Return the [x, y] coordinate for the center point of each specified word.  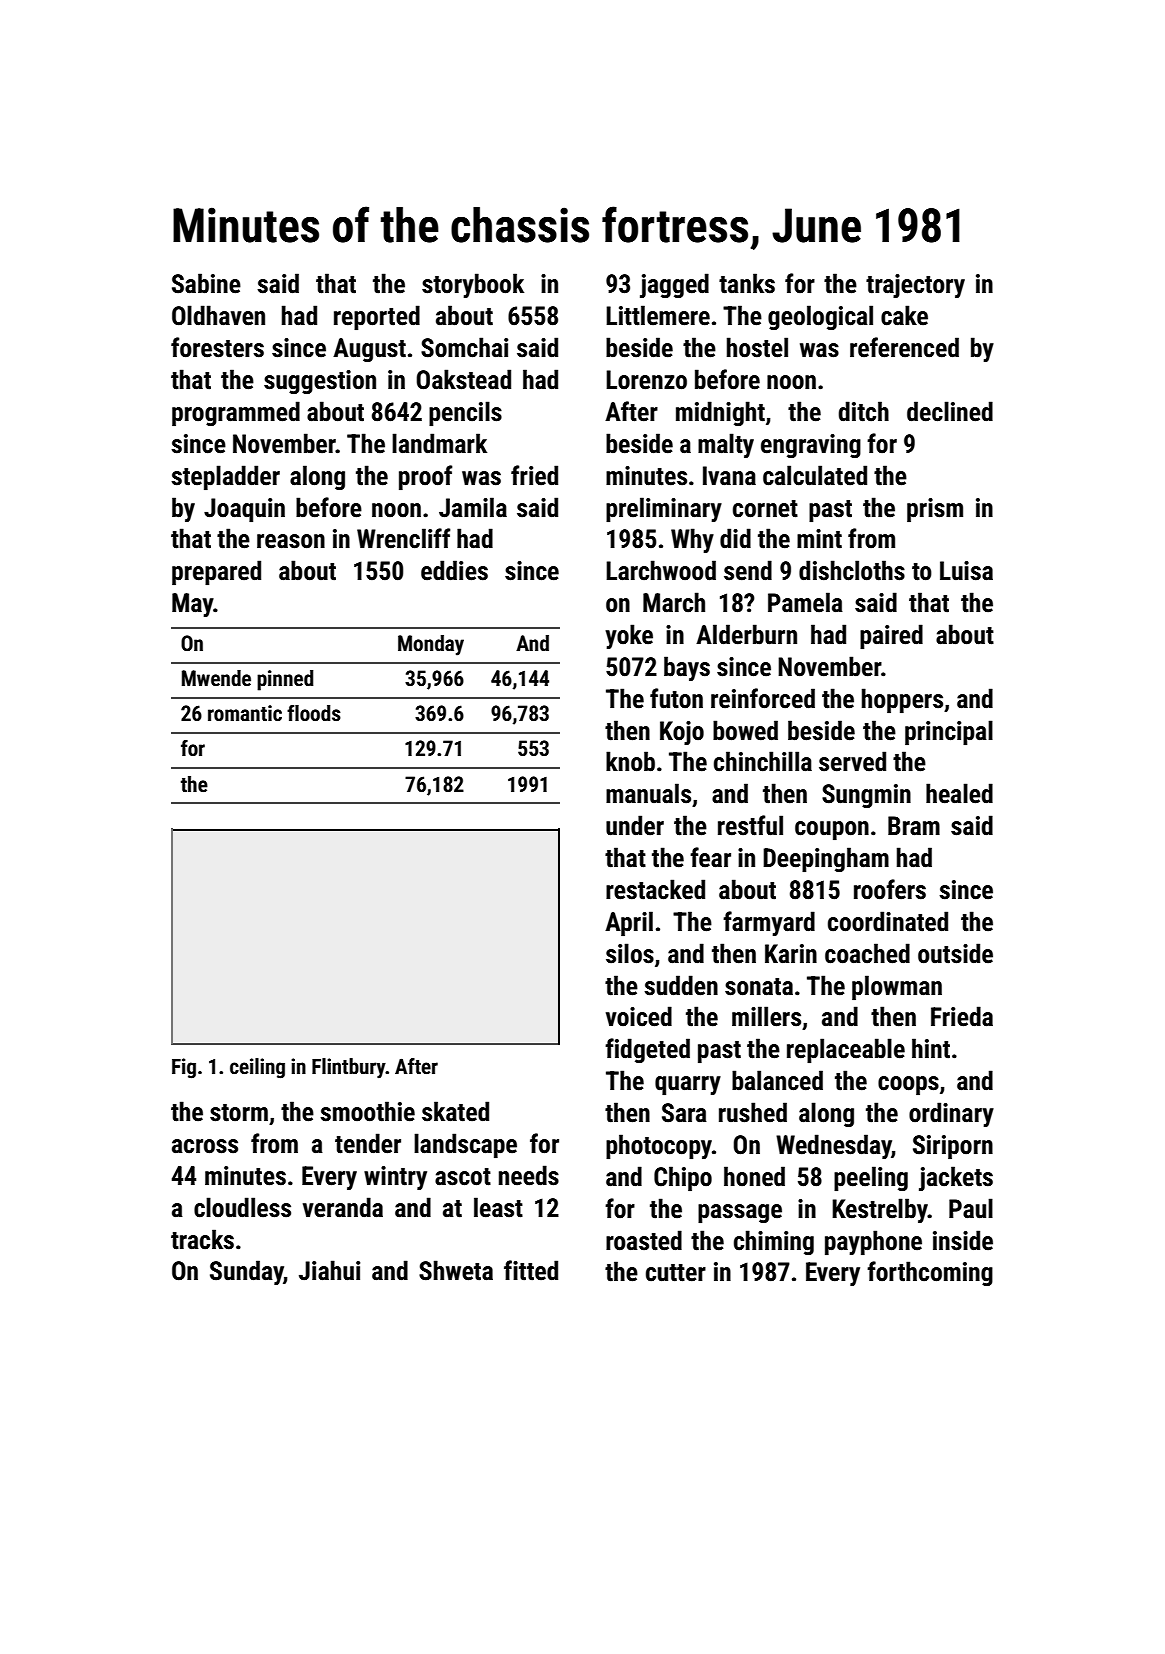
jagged [674, 285]
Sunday [247, 1272]
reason [291, 541]
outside [955, 953]
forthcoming [930, 1273]
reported [377, 318]
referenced [904, 347]
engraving [811, 446]
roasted [644, 1240]
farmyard [769, 923]
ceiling [257, 1068]
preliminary [664, 510]
